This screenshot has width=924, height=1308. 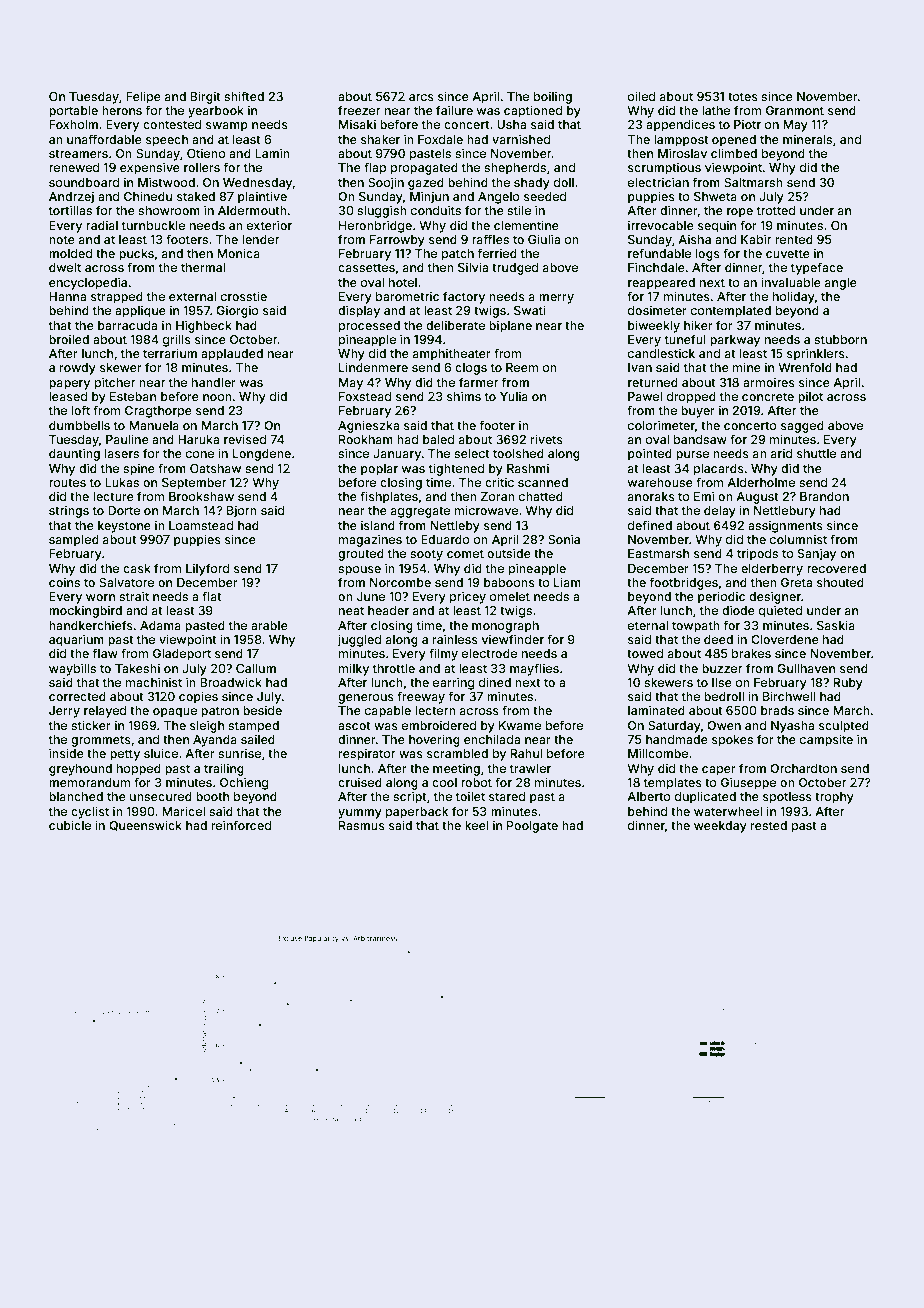 What do you see at coordinates (421, 97) in the screenshot?
I see `arcs` at bounding box center [421, 97].
